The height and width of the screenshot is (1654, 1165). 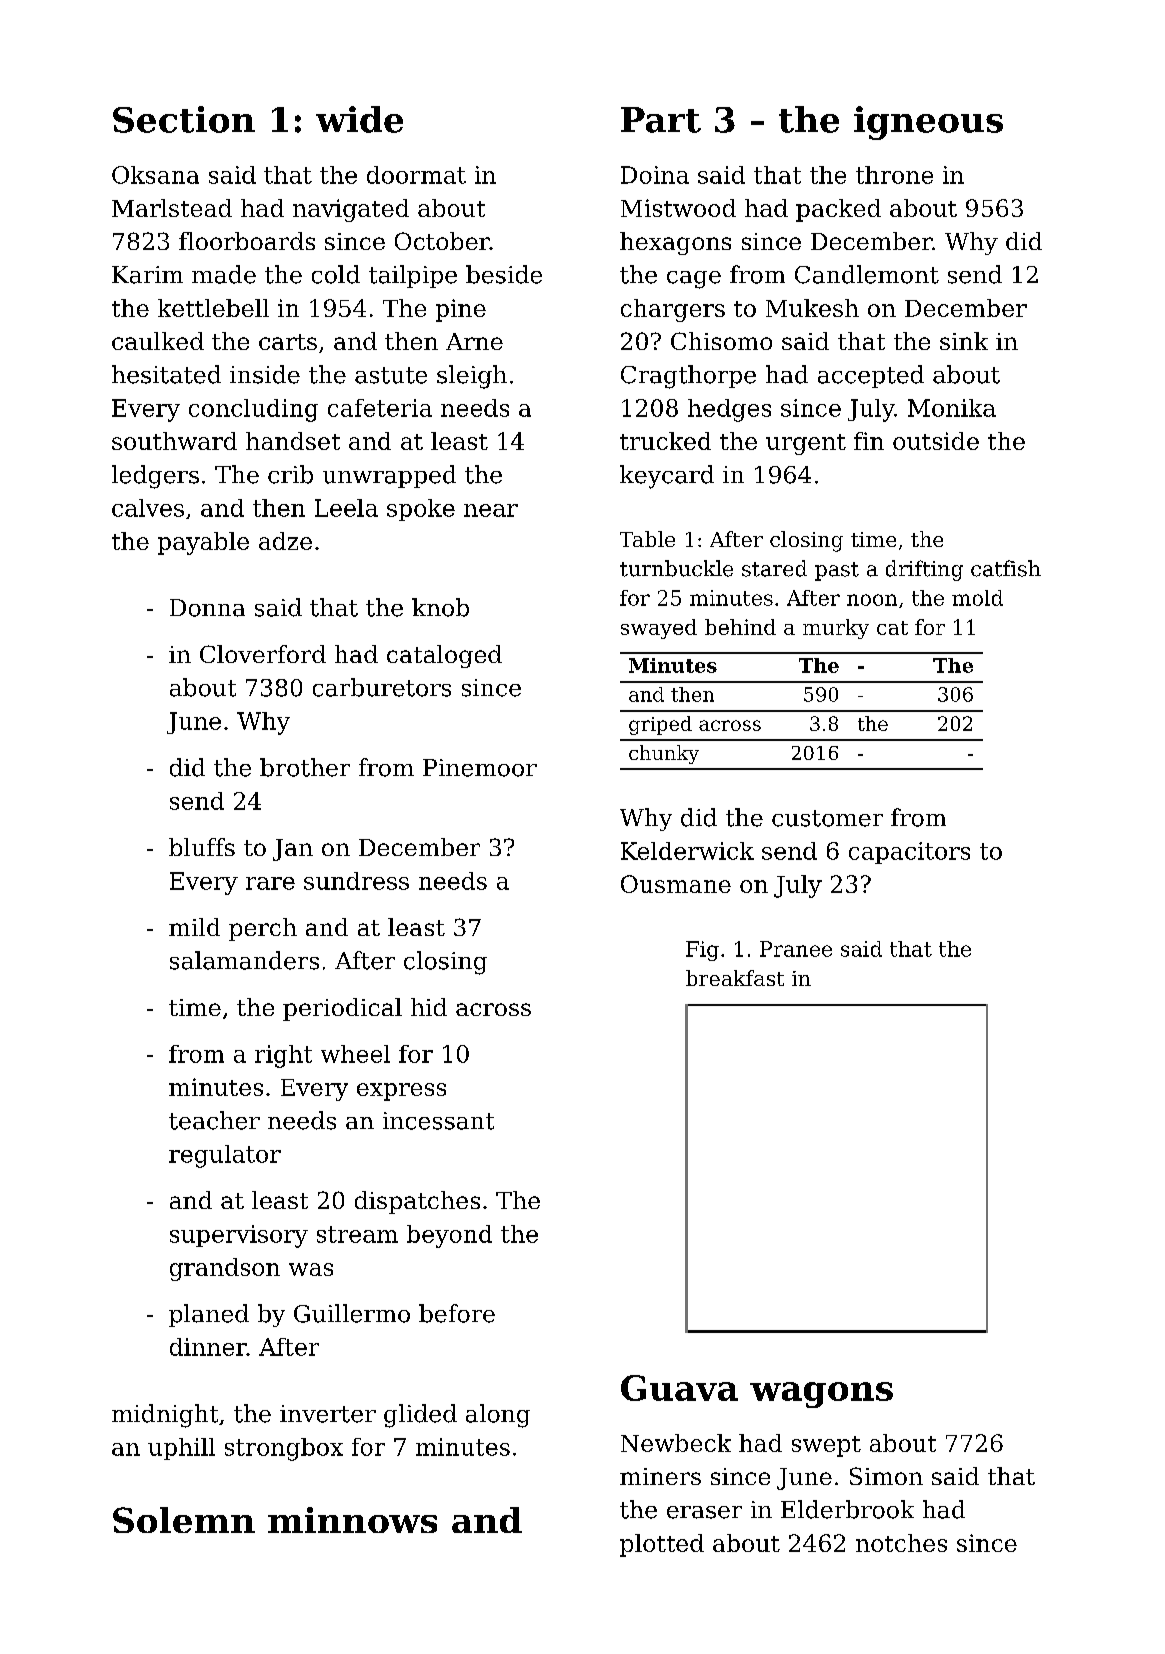 What do you see at coordinates (359, 119) in the screenshot?
I see `wide` at bounding box center [359, 119].
